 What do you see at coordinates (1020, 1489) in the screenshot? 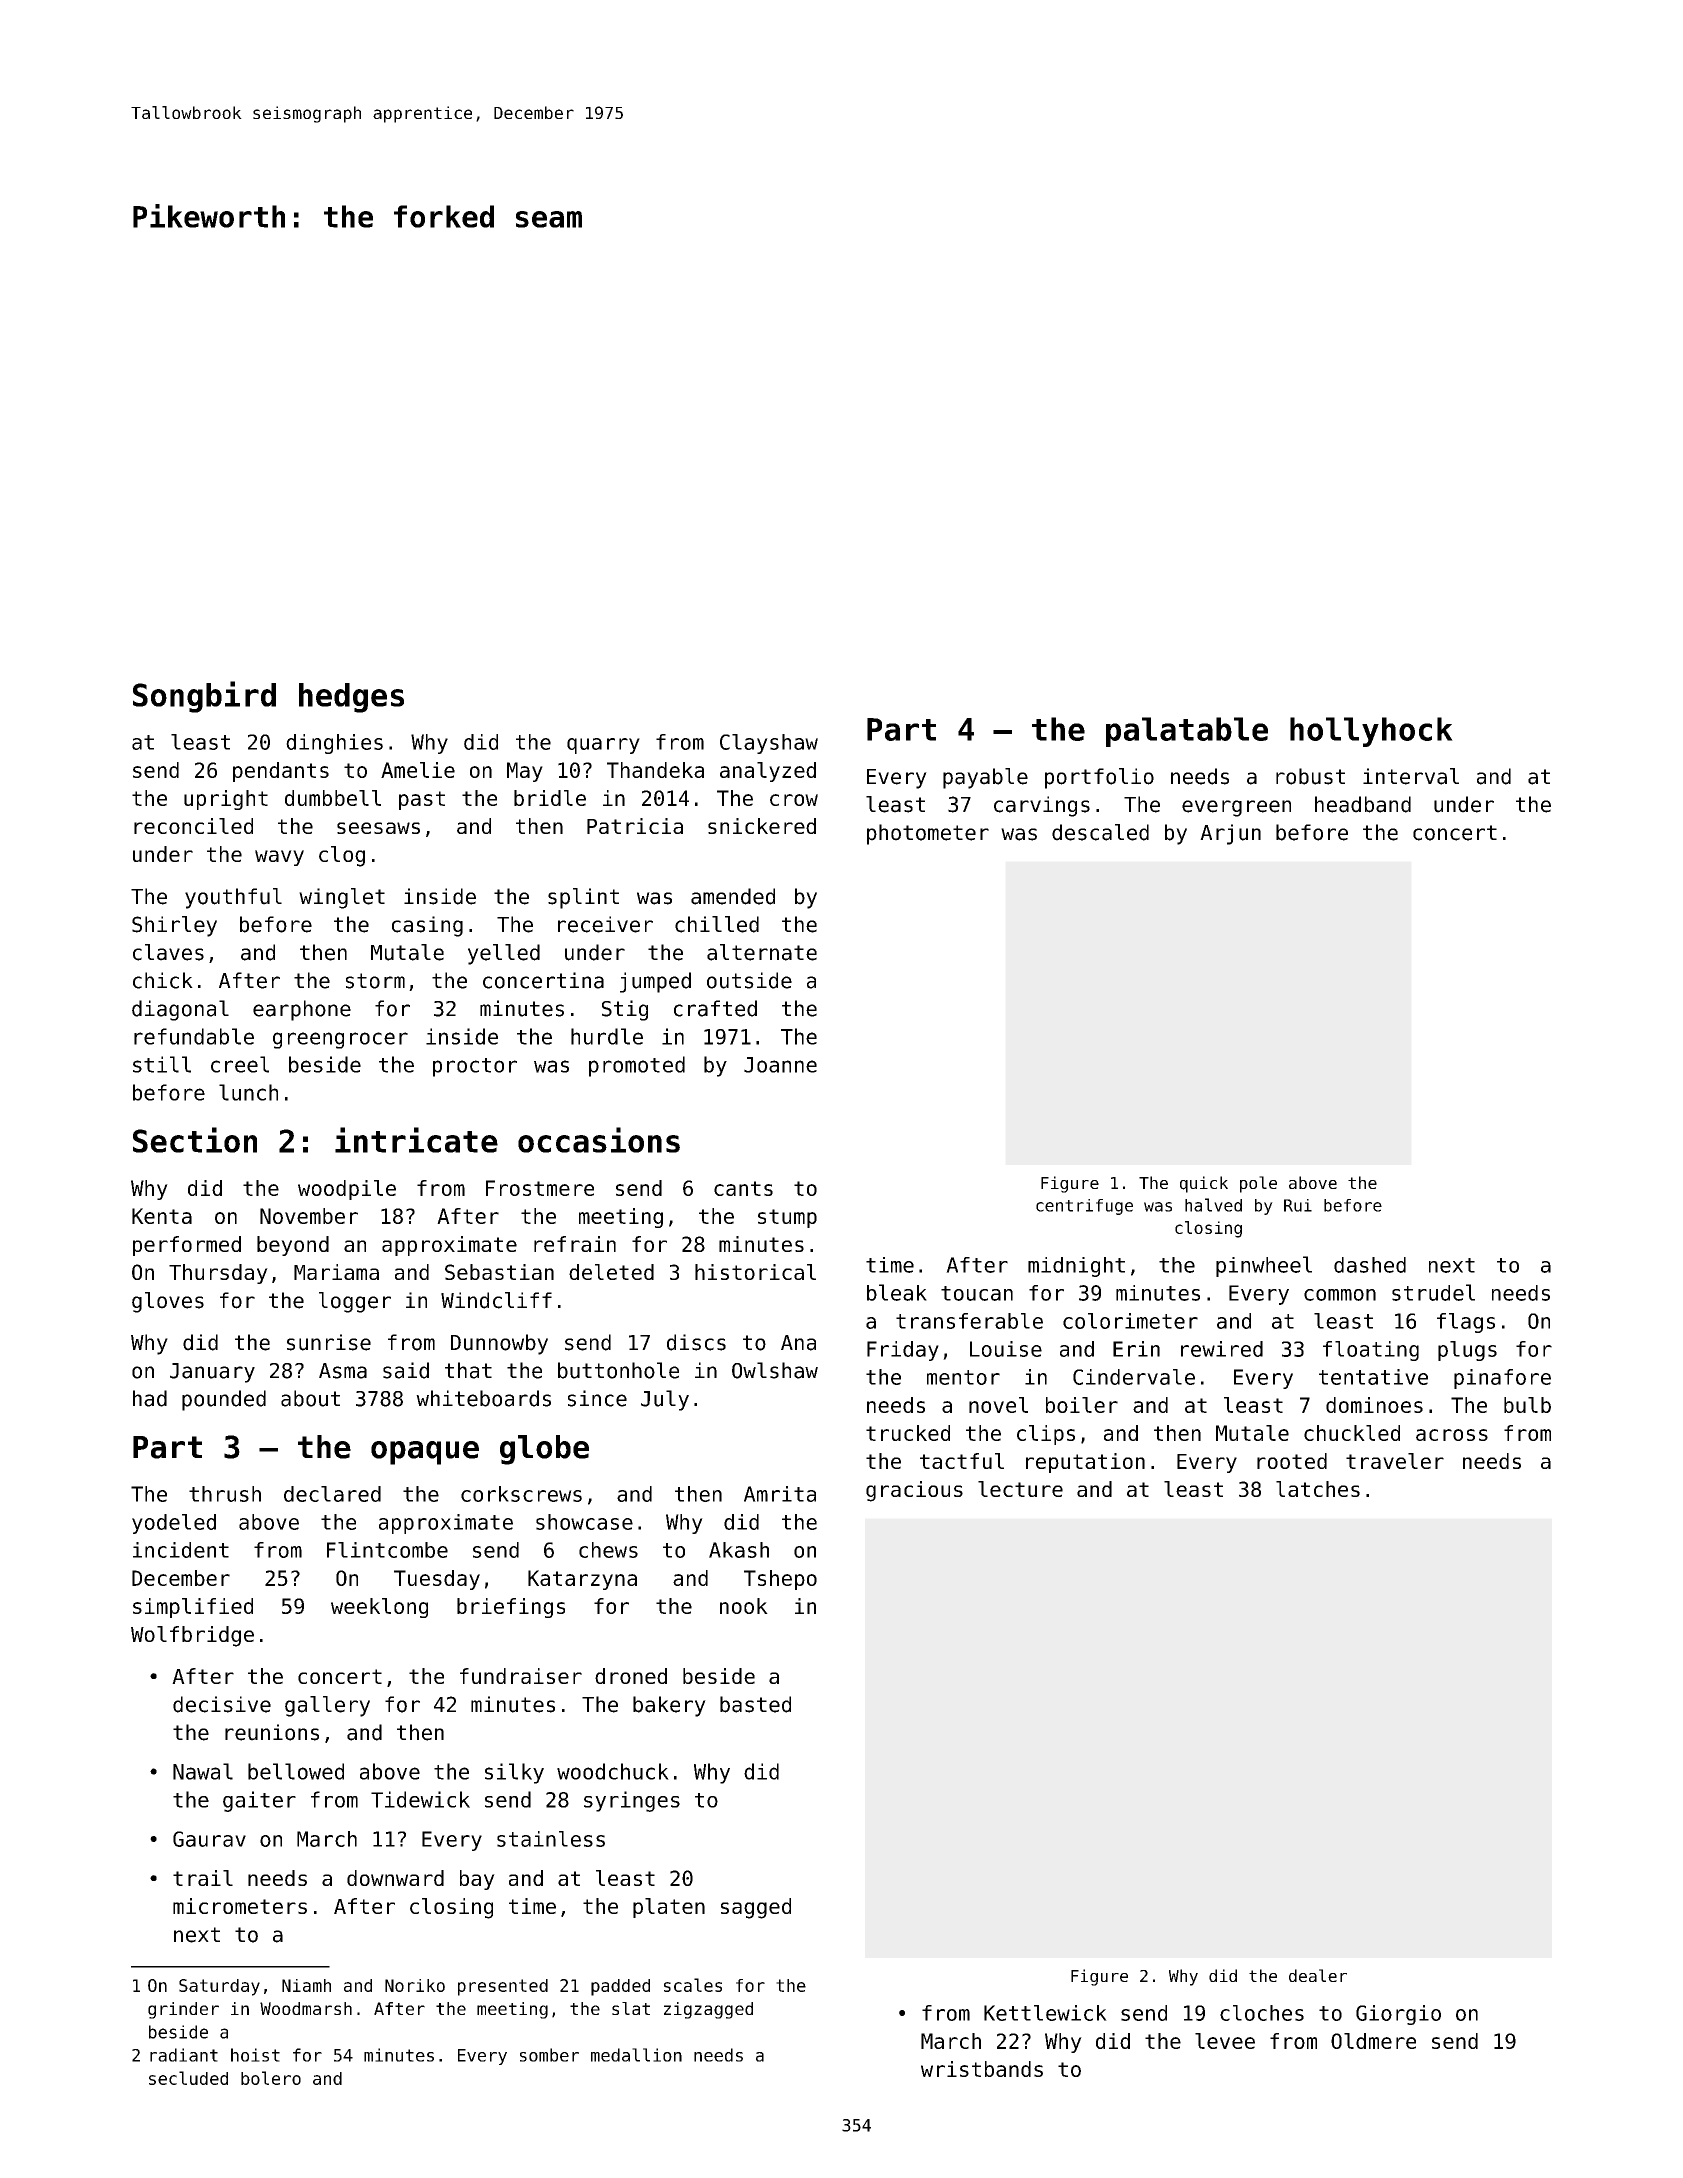
I see `lecture` at bounding box center [1020, 1489].
